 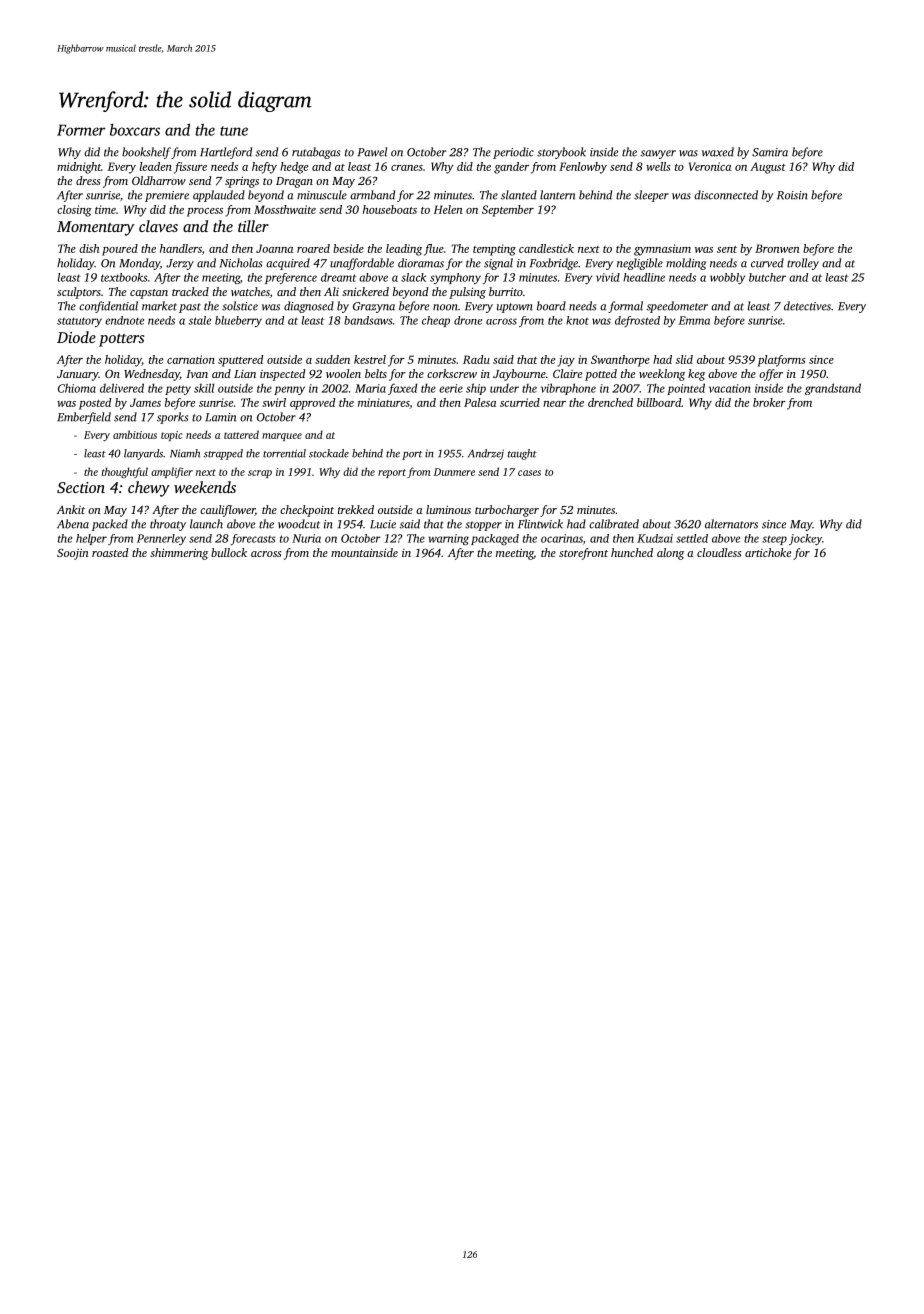 I want to click on confidential, so click(x=108, y=307).
